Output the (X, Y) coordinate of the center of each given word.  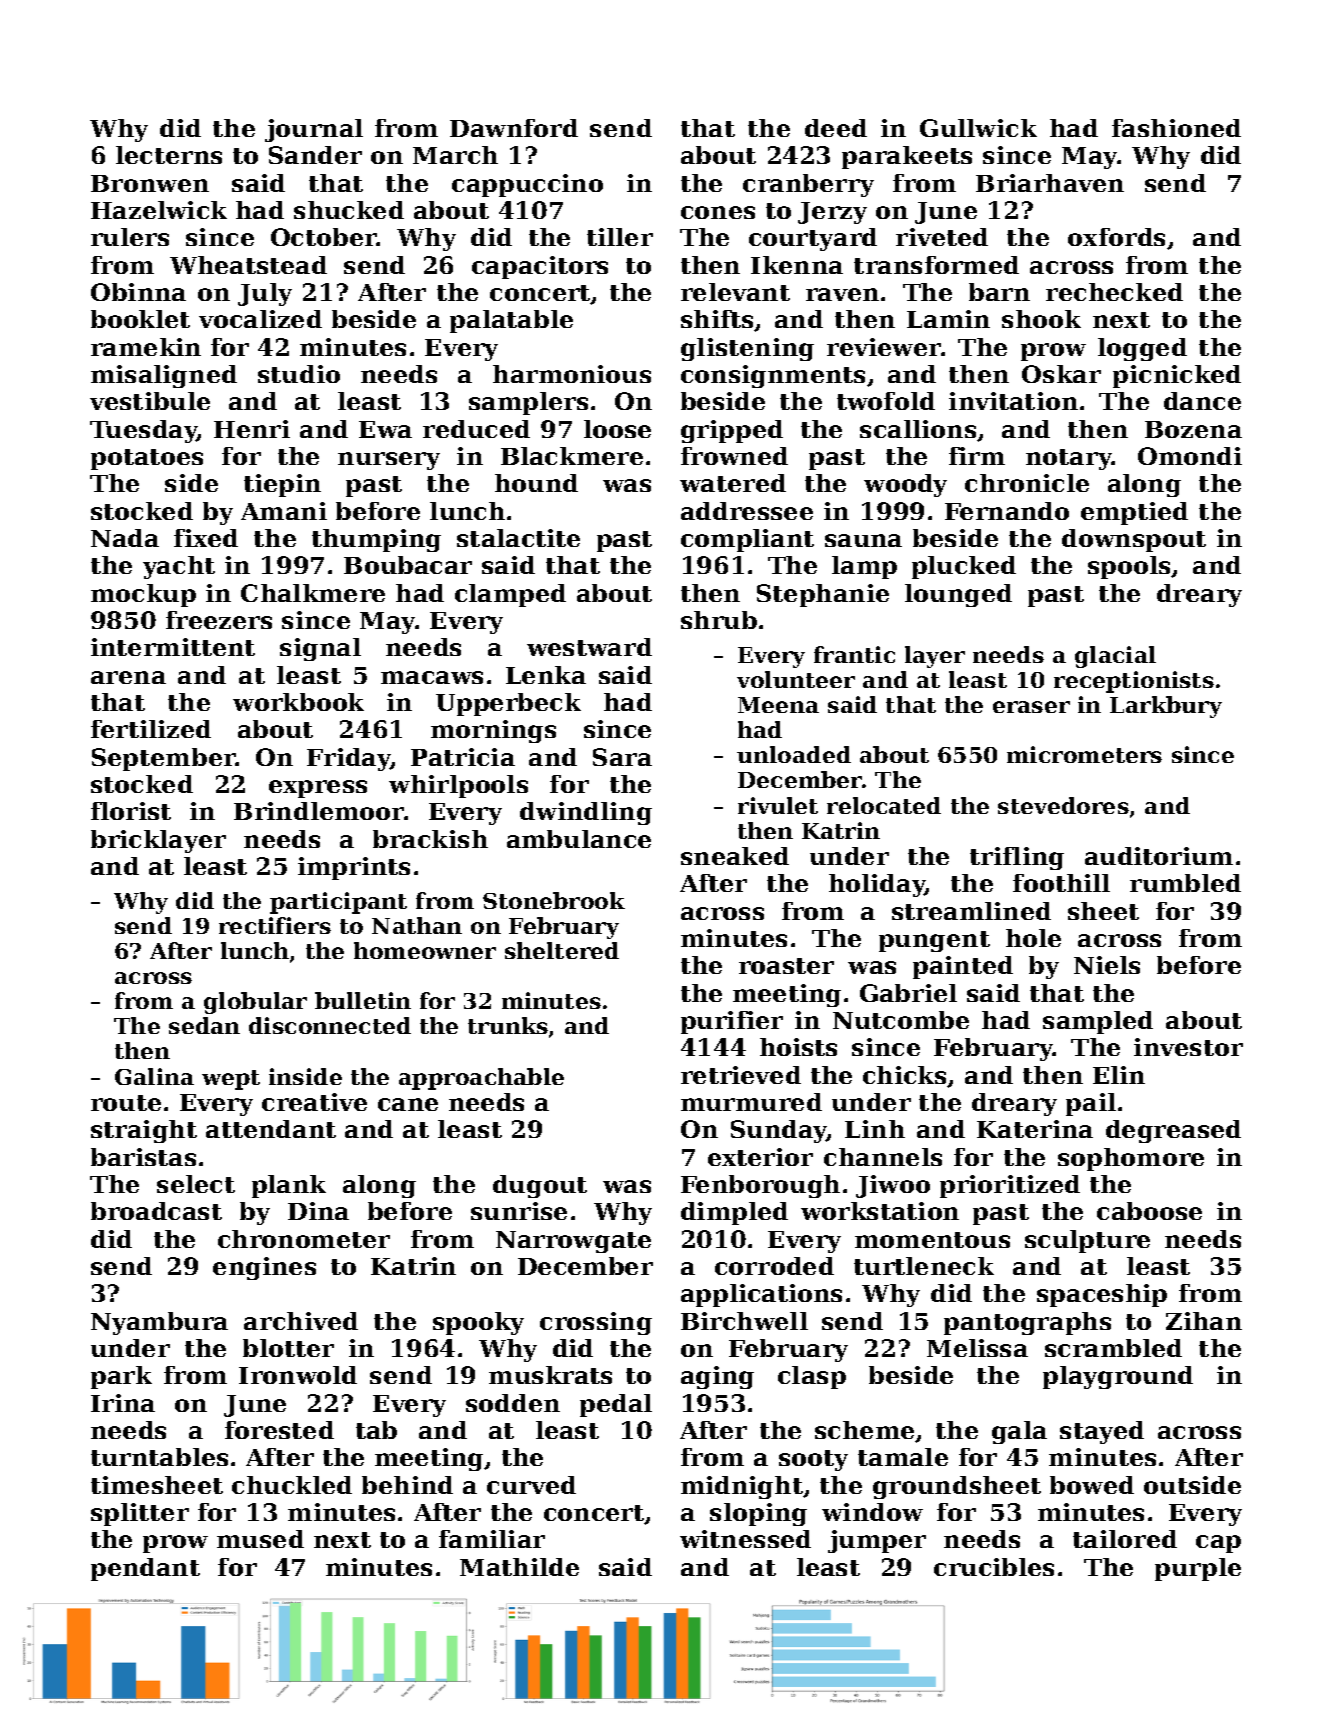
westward (589, 647)
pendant (145, 1569)
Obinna (138, 292)
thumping (376, 540)
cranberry (808, 185)
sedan (204, 1025)
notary (1069, 459)
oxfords (1116, 237)
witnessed (745, 1539)
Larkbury (1166, 707)
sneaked (735, 856)
